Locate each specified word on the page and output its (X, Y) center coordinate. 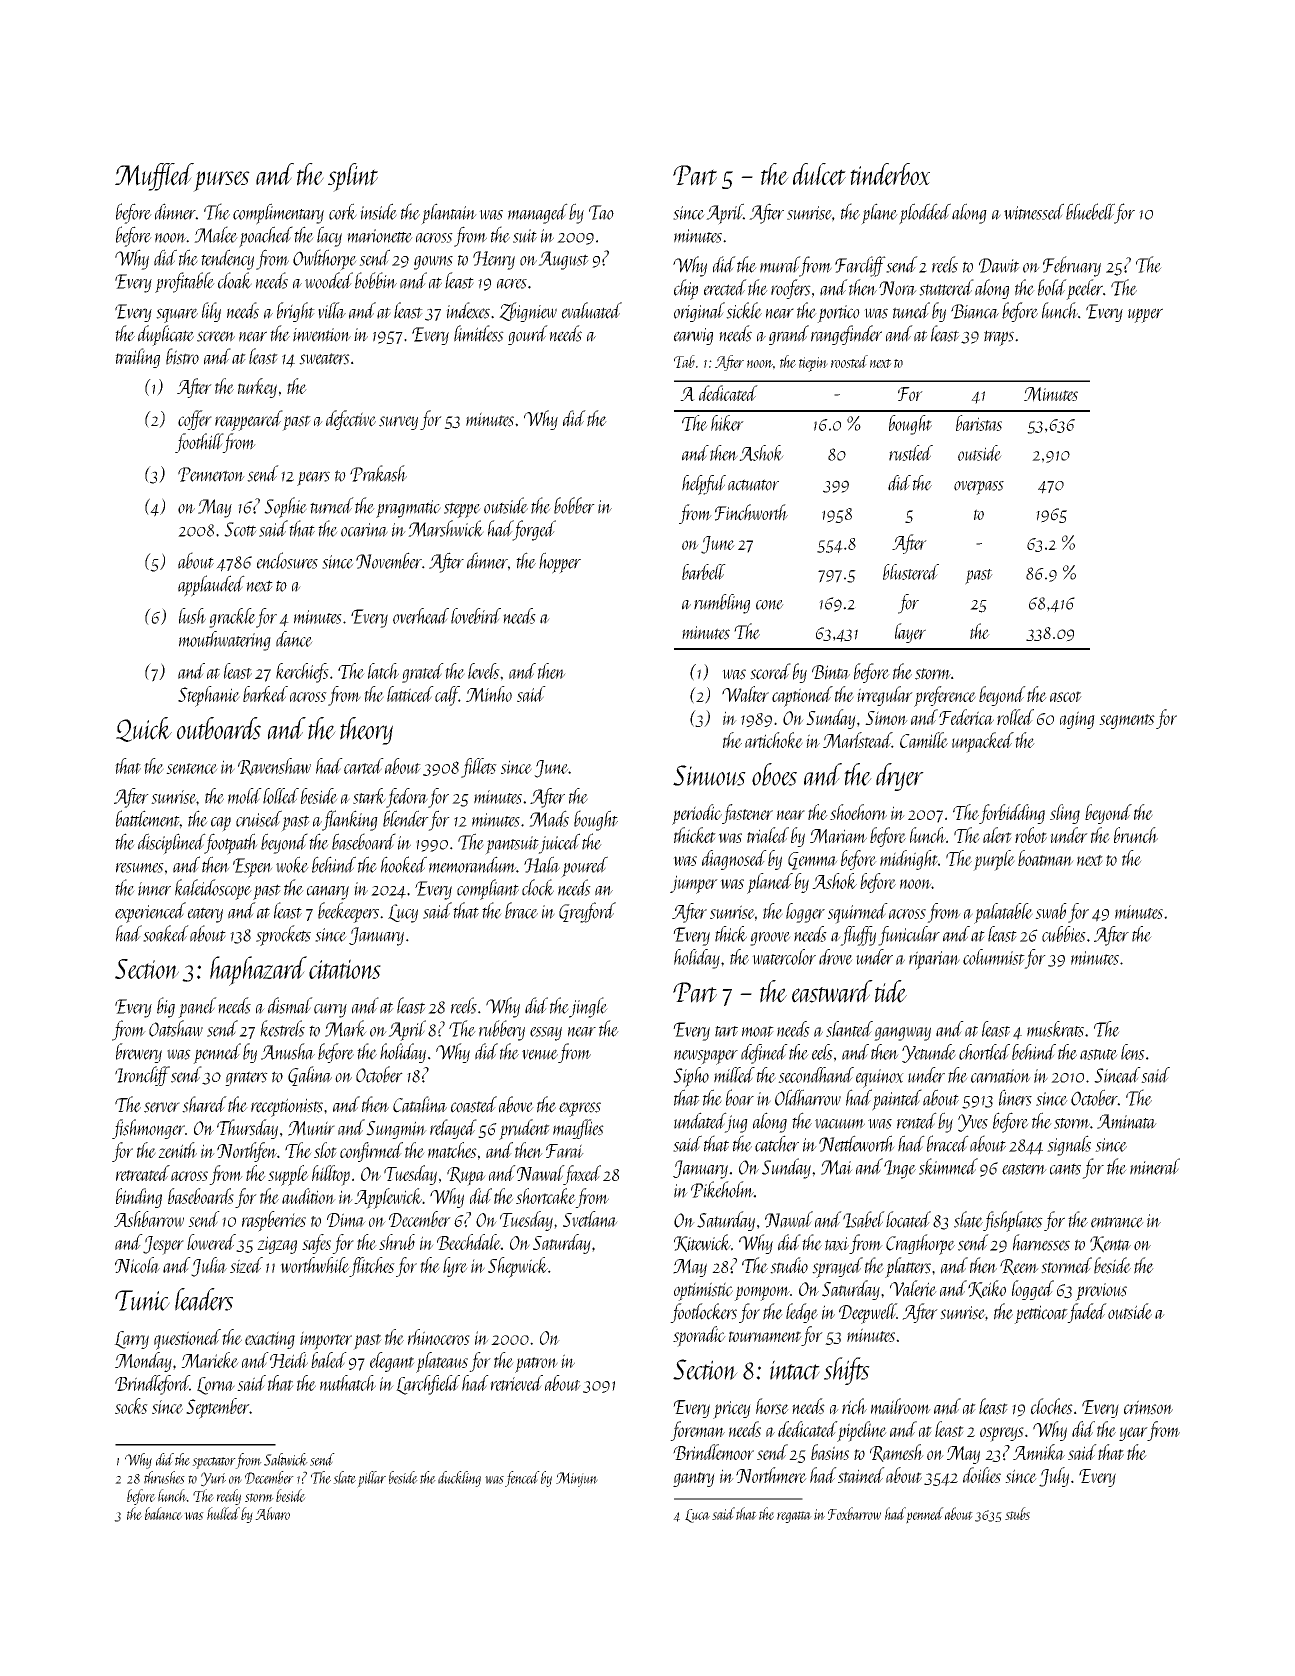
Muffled (154, 177)
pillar (371, 1479)
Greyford (587, 912)
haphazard (258, 971)
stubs (1017, 1513)
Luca (697, 1516)
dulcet (819, 174)
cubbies (1064, 934)
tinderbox (890, 174)
